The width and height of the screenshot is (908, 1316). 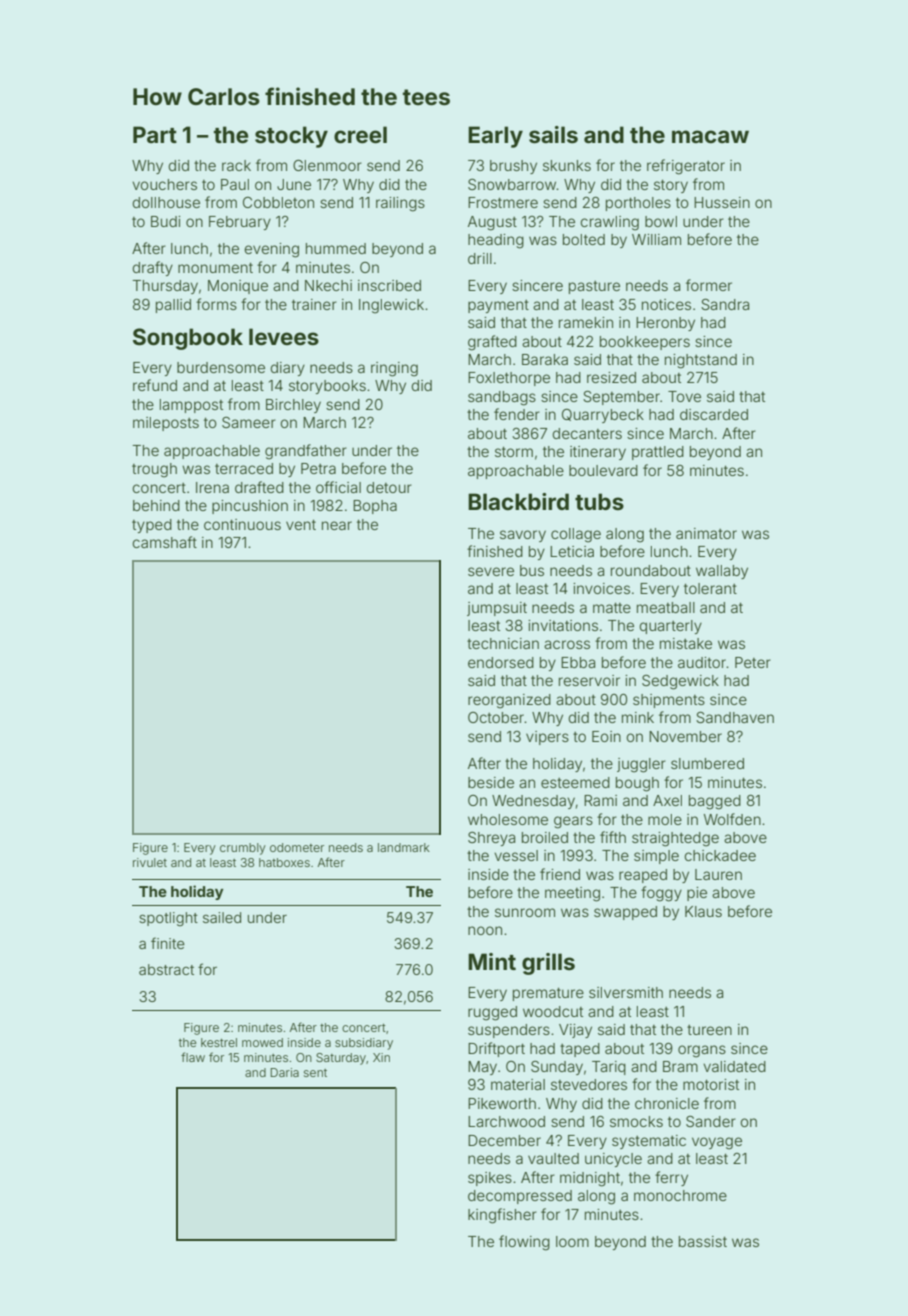 I want to click on camshaft, so click(x=165, y=542).
